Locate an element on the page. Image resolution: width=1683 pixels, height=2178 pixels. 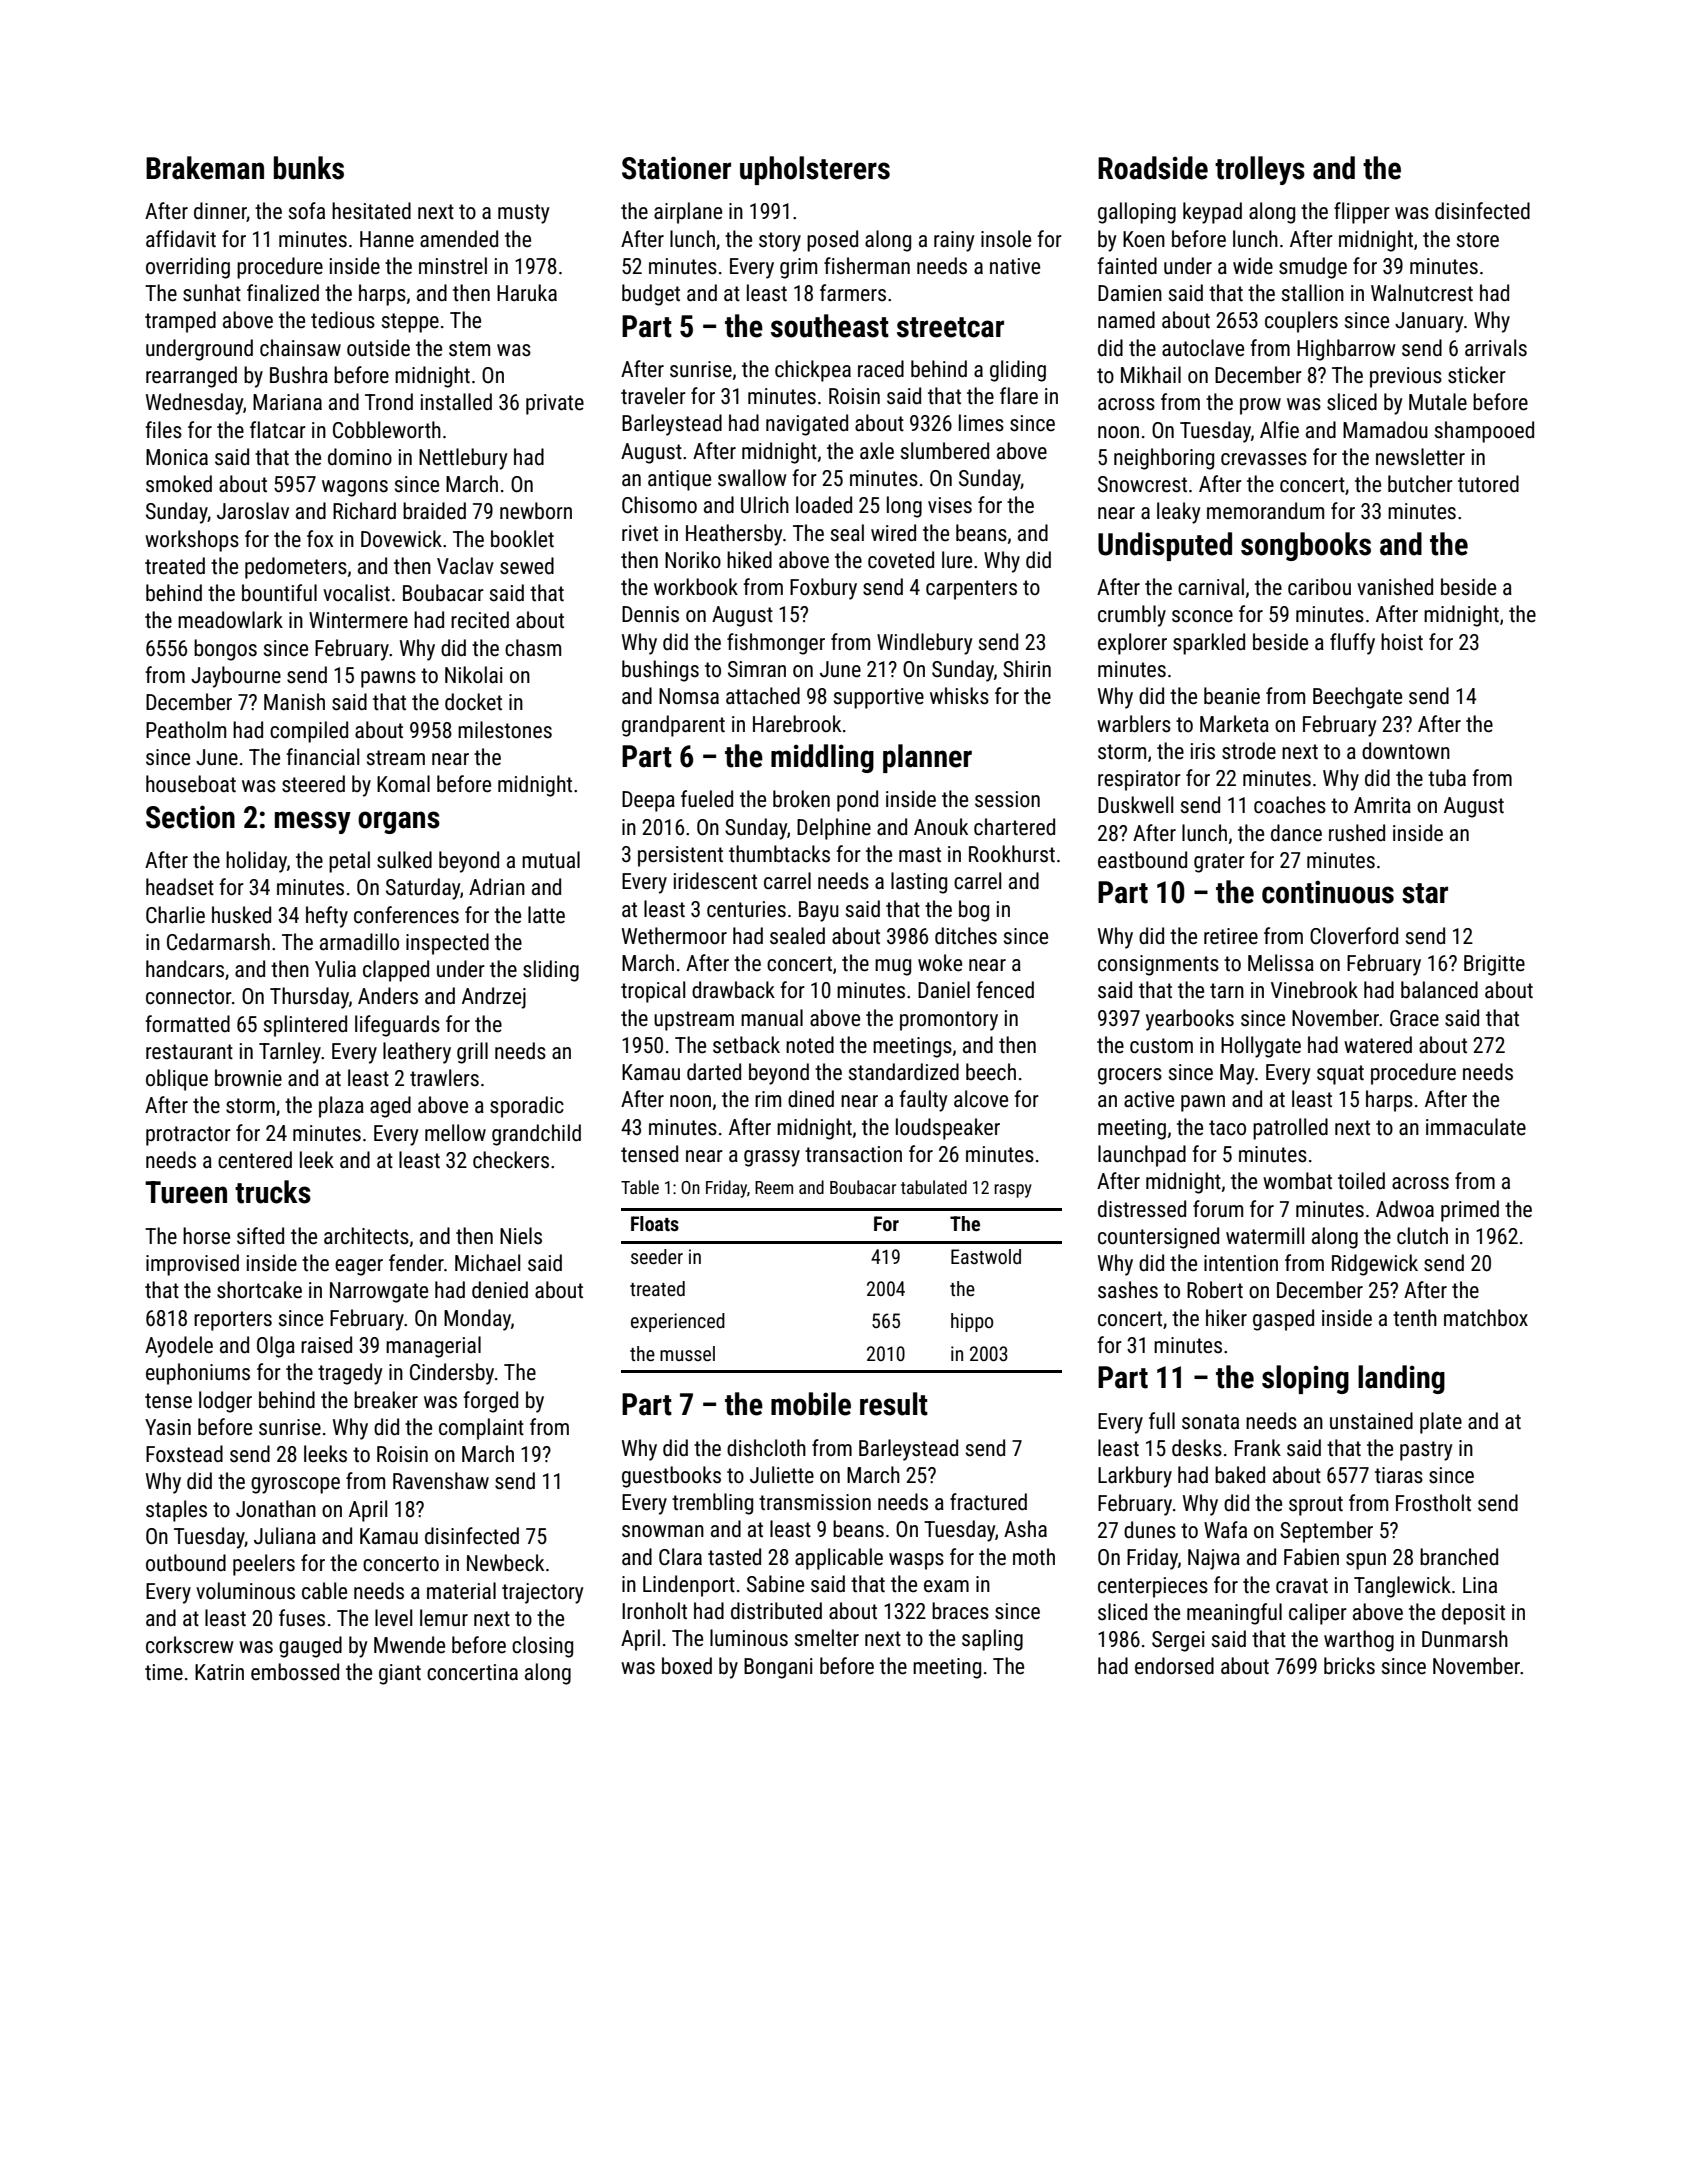
grim is located at coordinates (798, 268).
